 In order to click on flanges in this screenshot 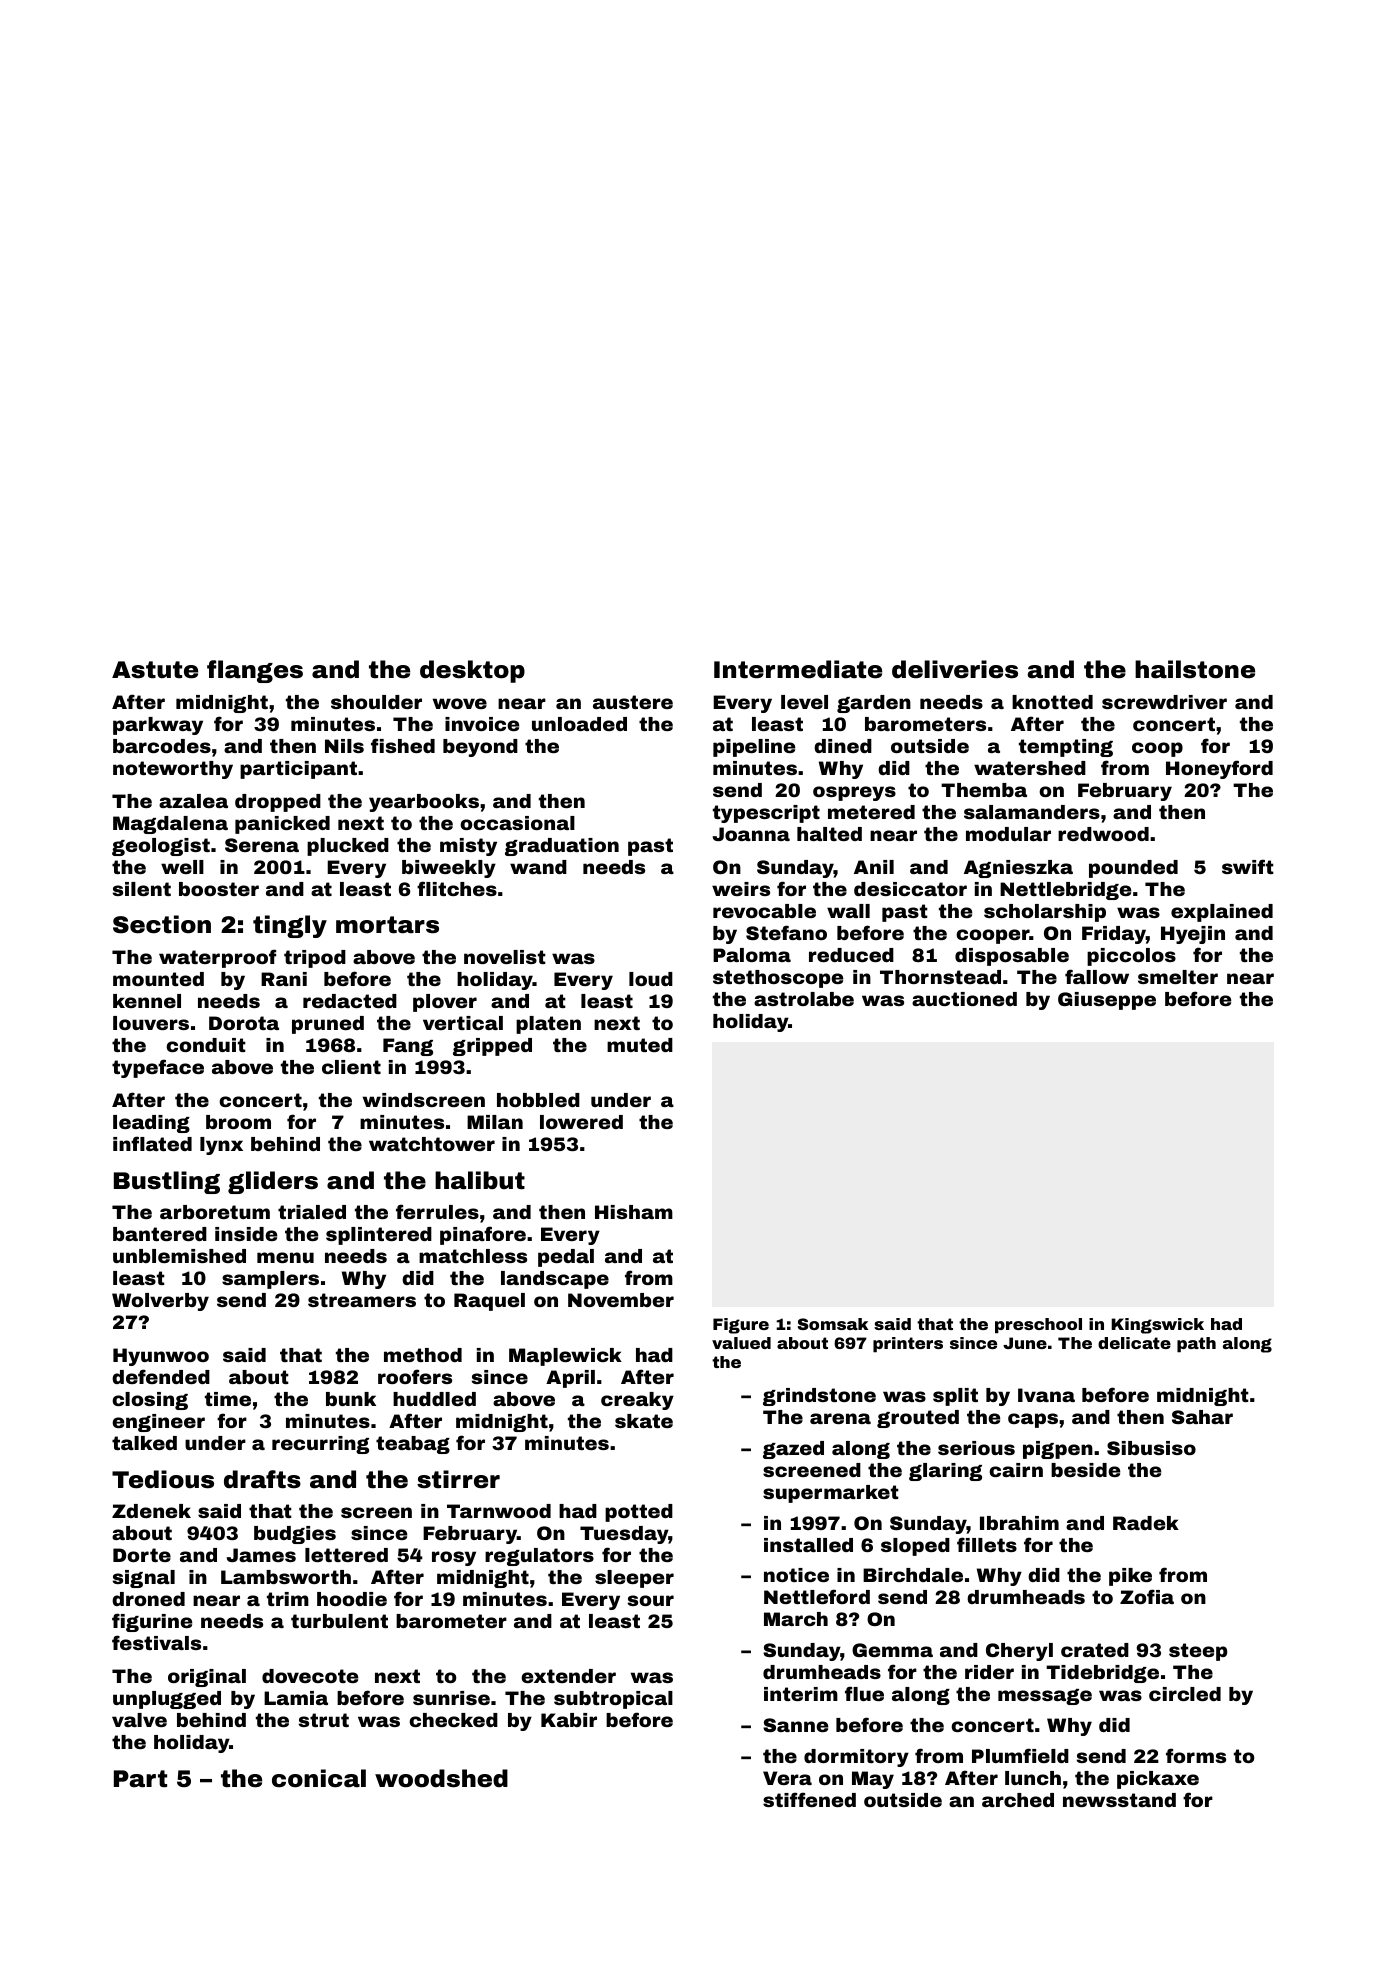, I will do `click(255, 671)`.
